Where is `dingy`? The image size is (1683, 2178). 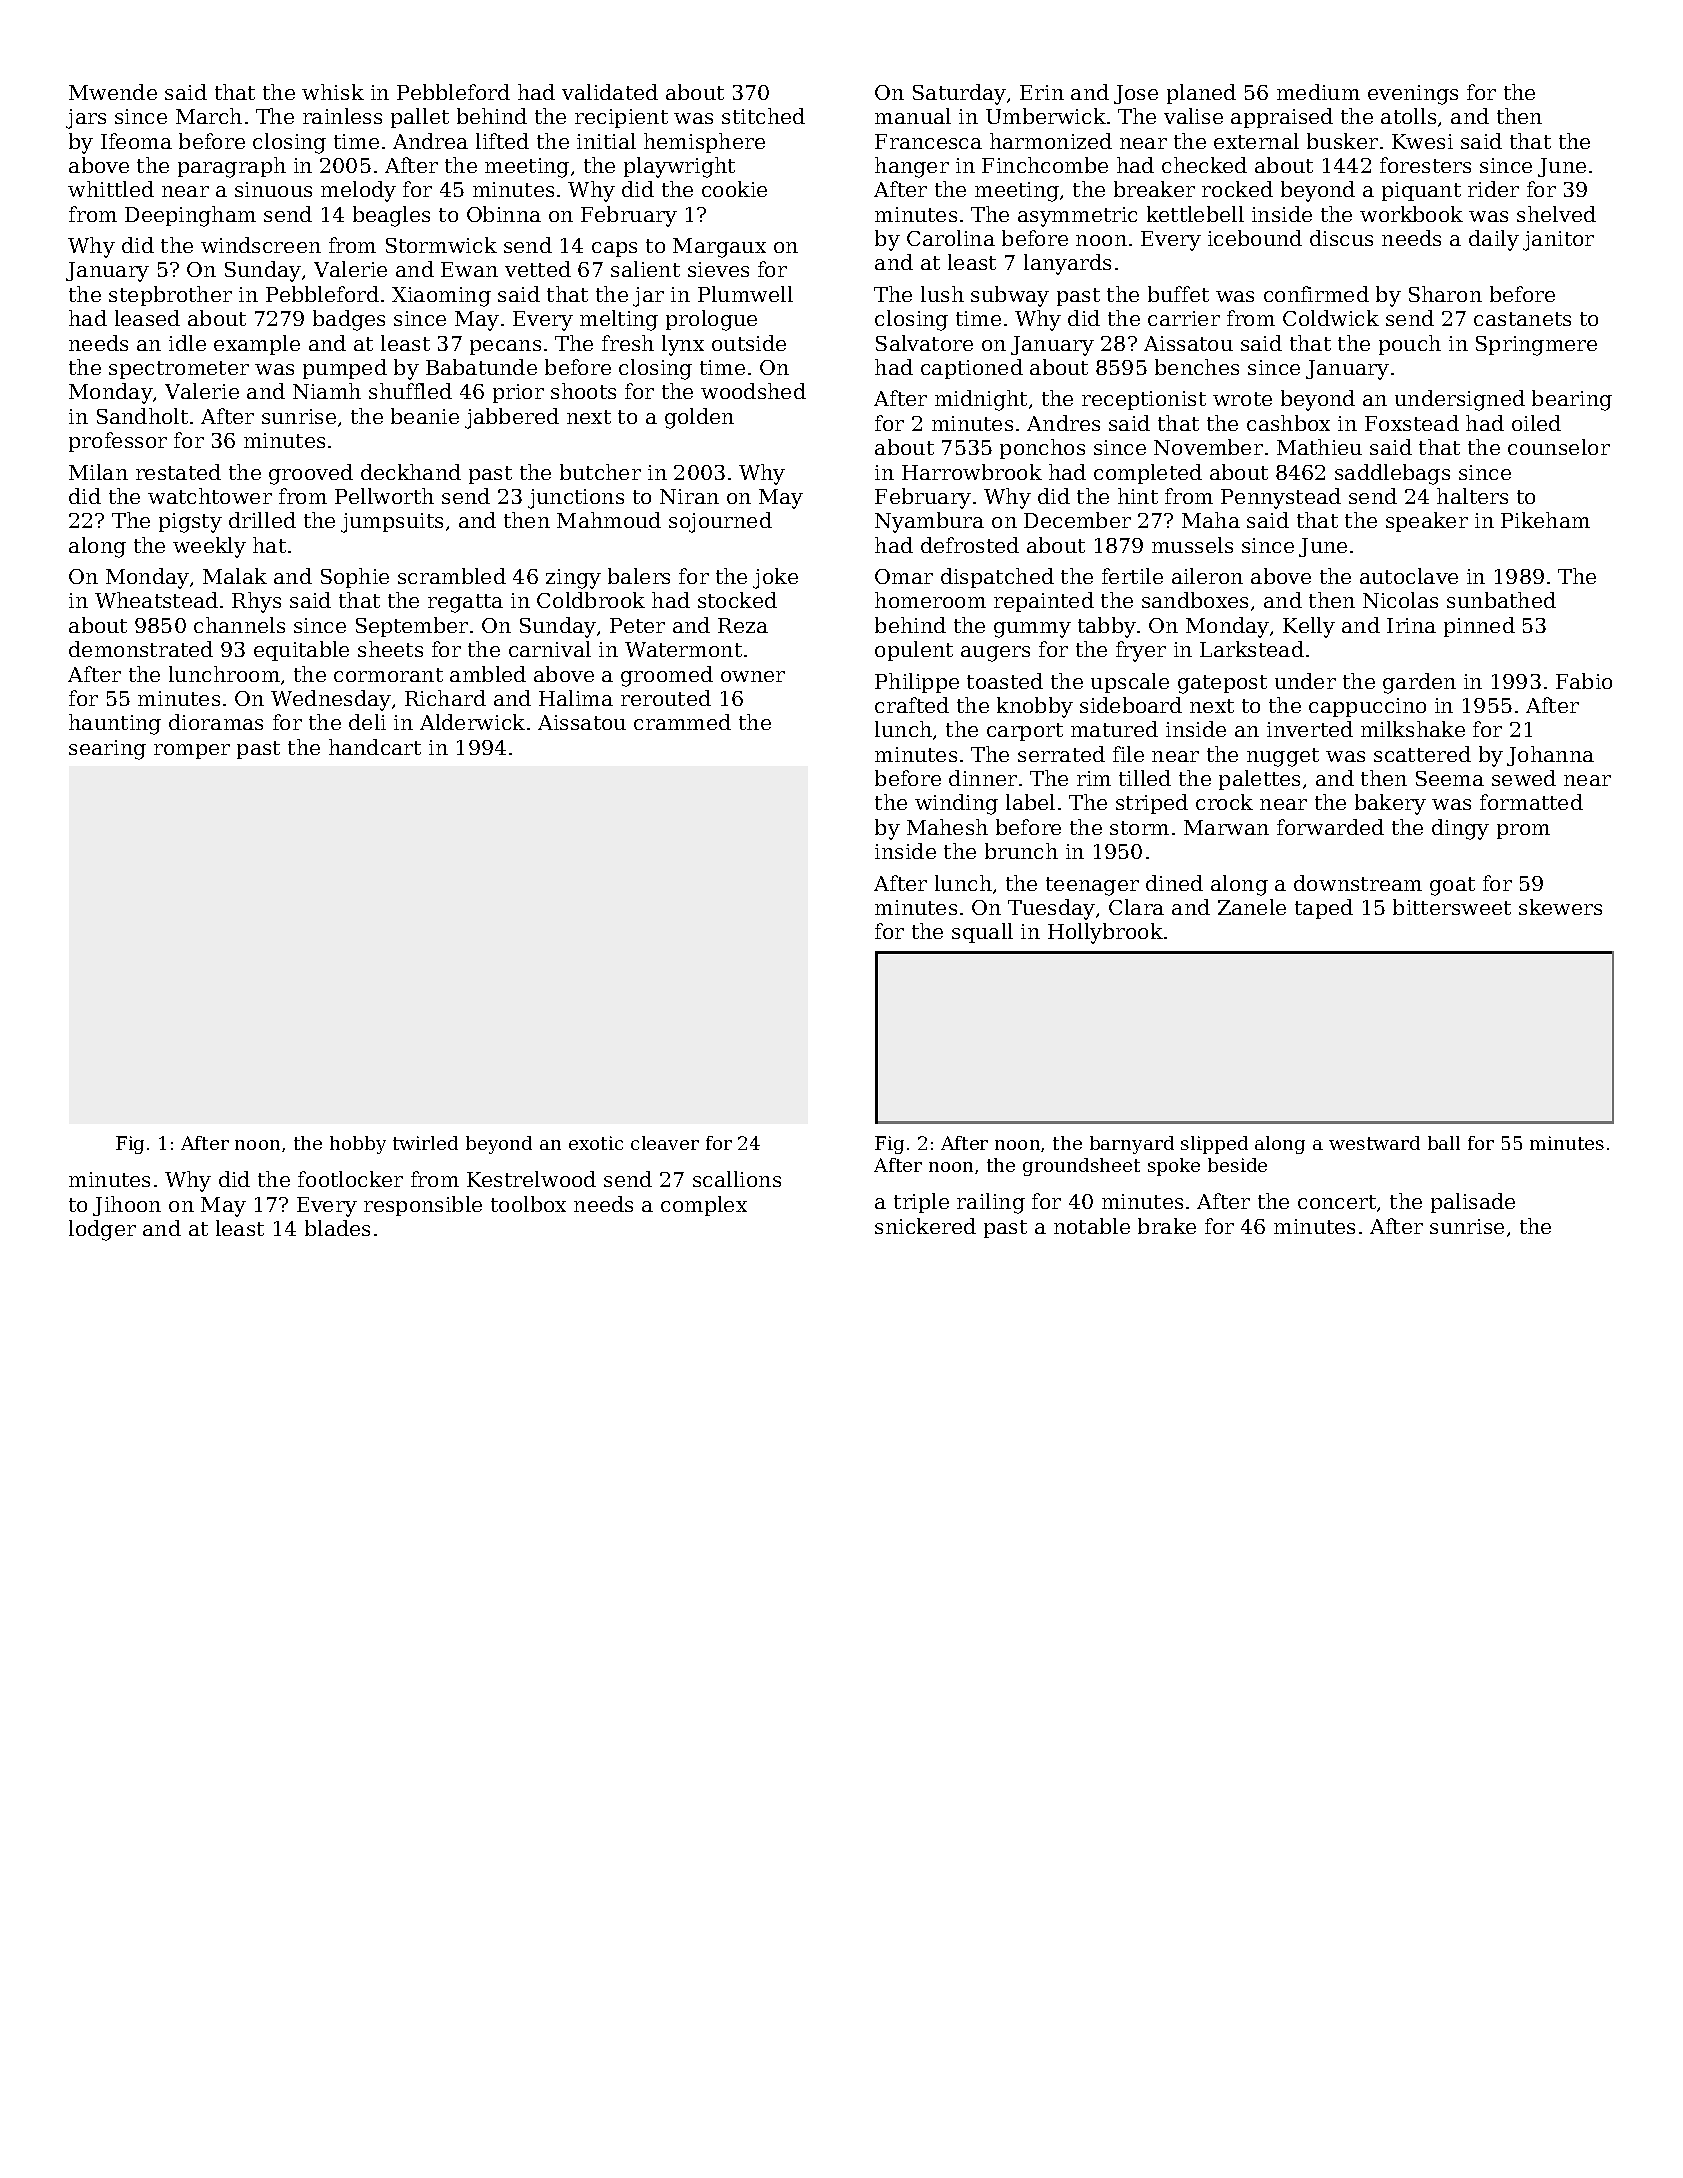 dingy is located at coordinates (1460, 829).
